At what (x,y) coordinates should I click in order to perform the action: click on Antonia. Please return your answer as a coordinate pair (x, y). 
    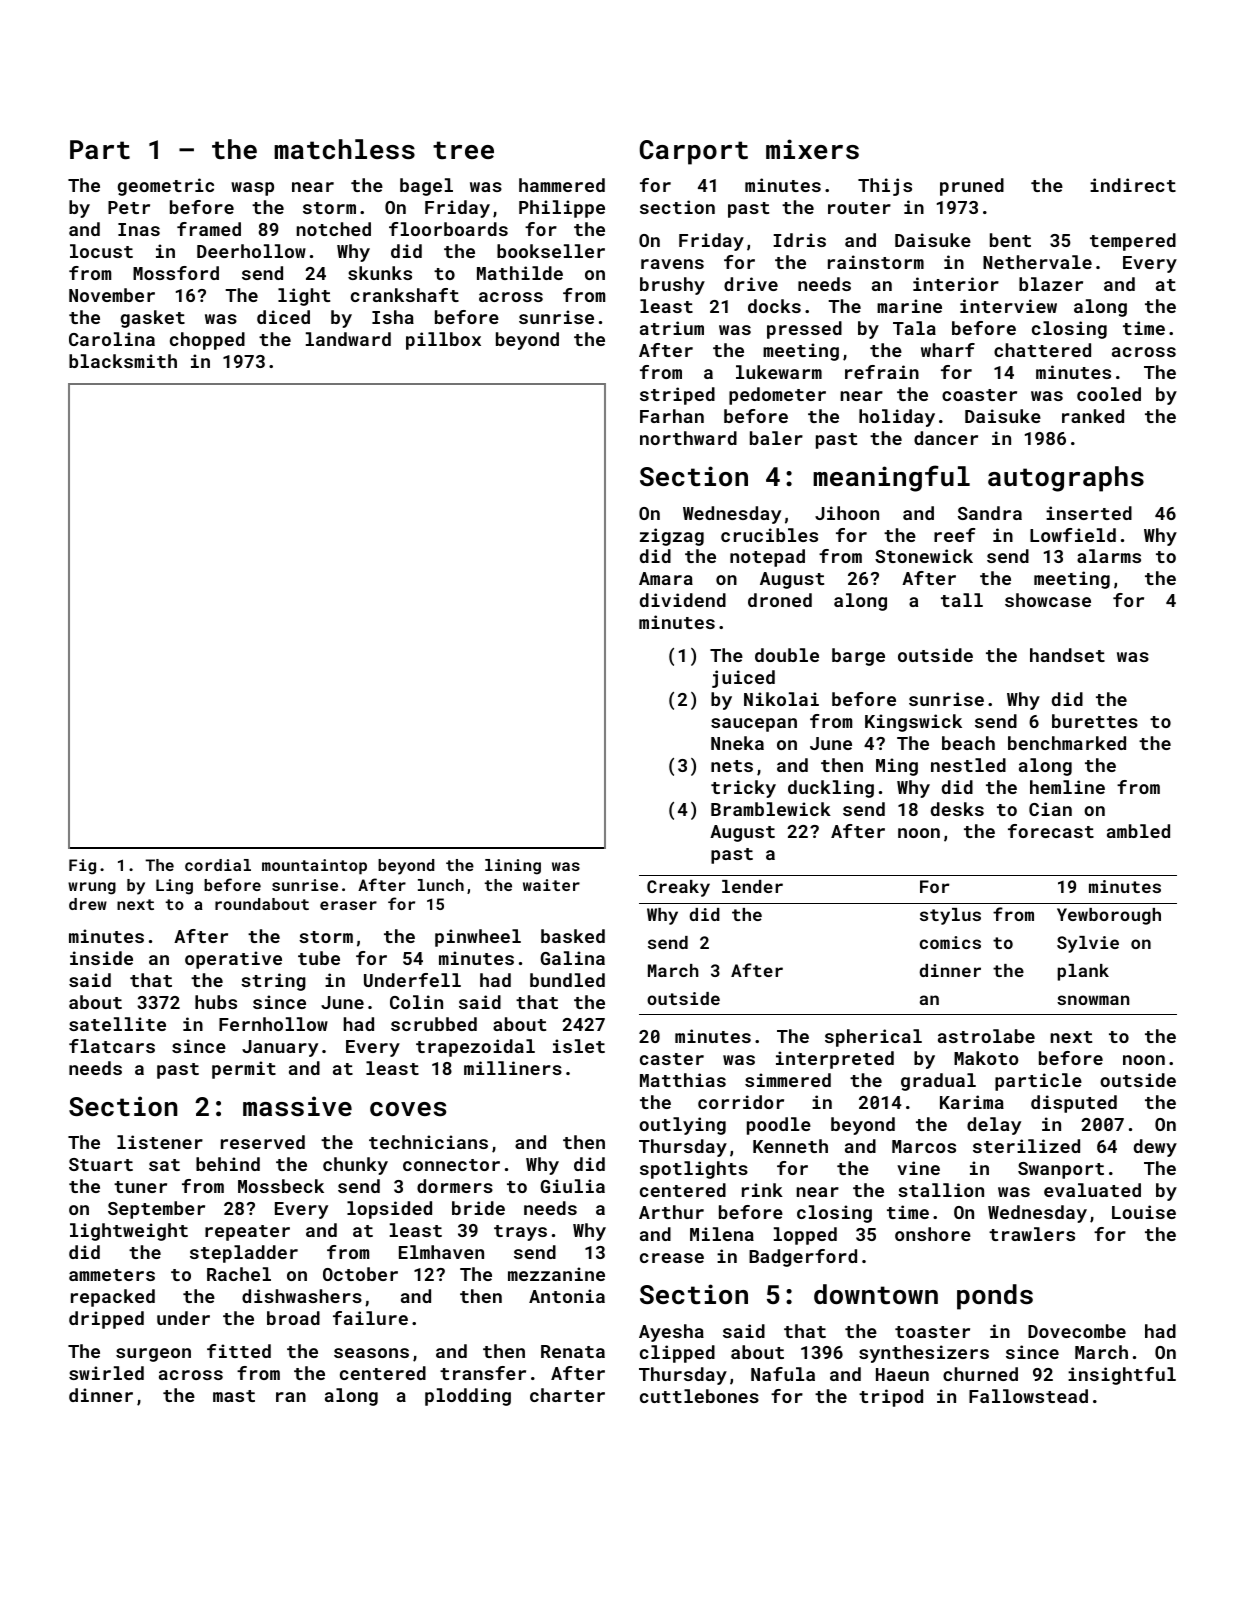
    Looking at the image, I should click on (567, 1296).
